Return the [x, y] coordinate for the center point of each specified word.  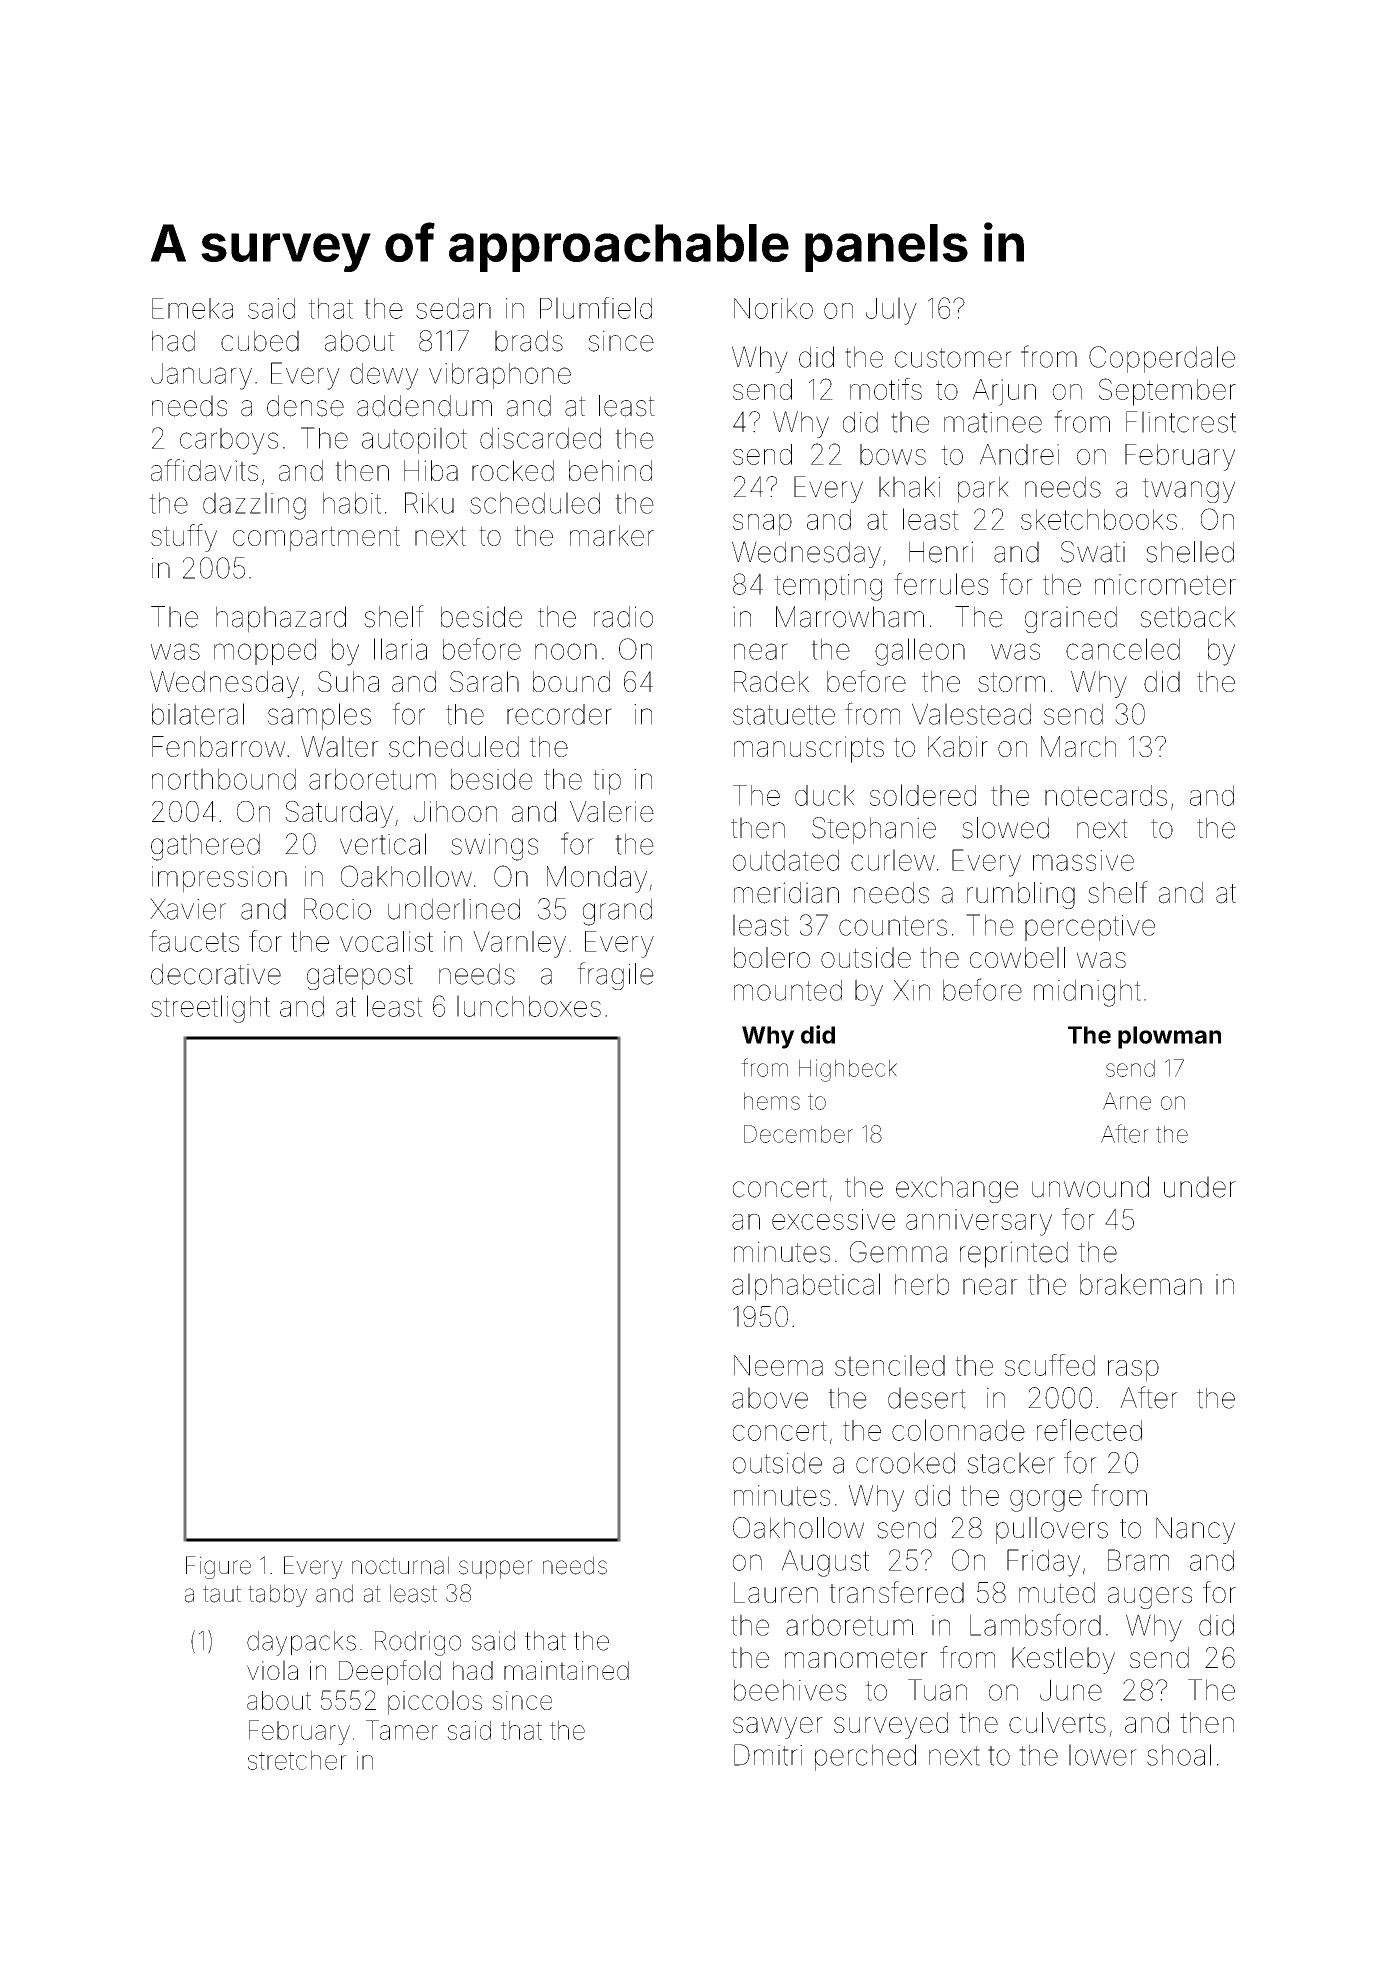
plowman [1169, 1037]
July [891, 311]
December [798, 1134]
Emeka [192, 308]
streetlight [210, 1009]
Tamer [402, 1730]
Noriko [773, 308]
